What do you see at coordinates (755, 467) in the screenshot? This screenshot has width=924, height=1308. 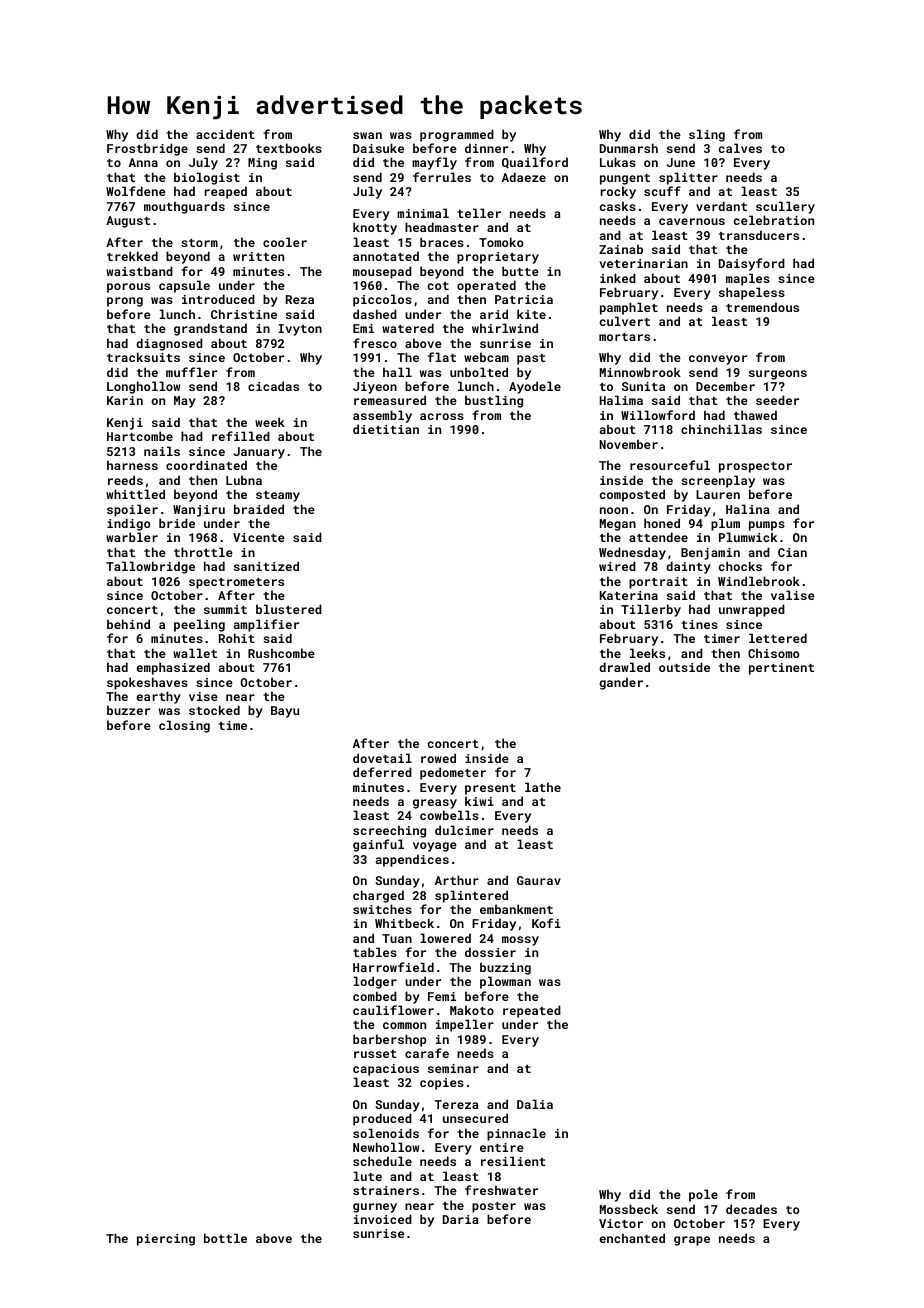 I see `prospector` at bounding box center [755, 467].
